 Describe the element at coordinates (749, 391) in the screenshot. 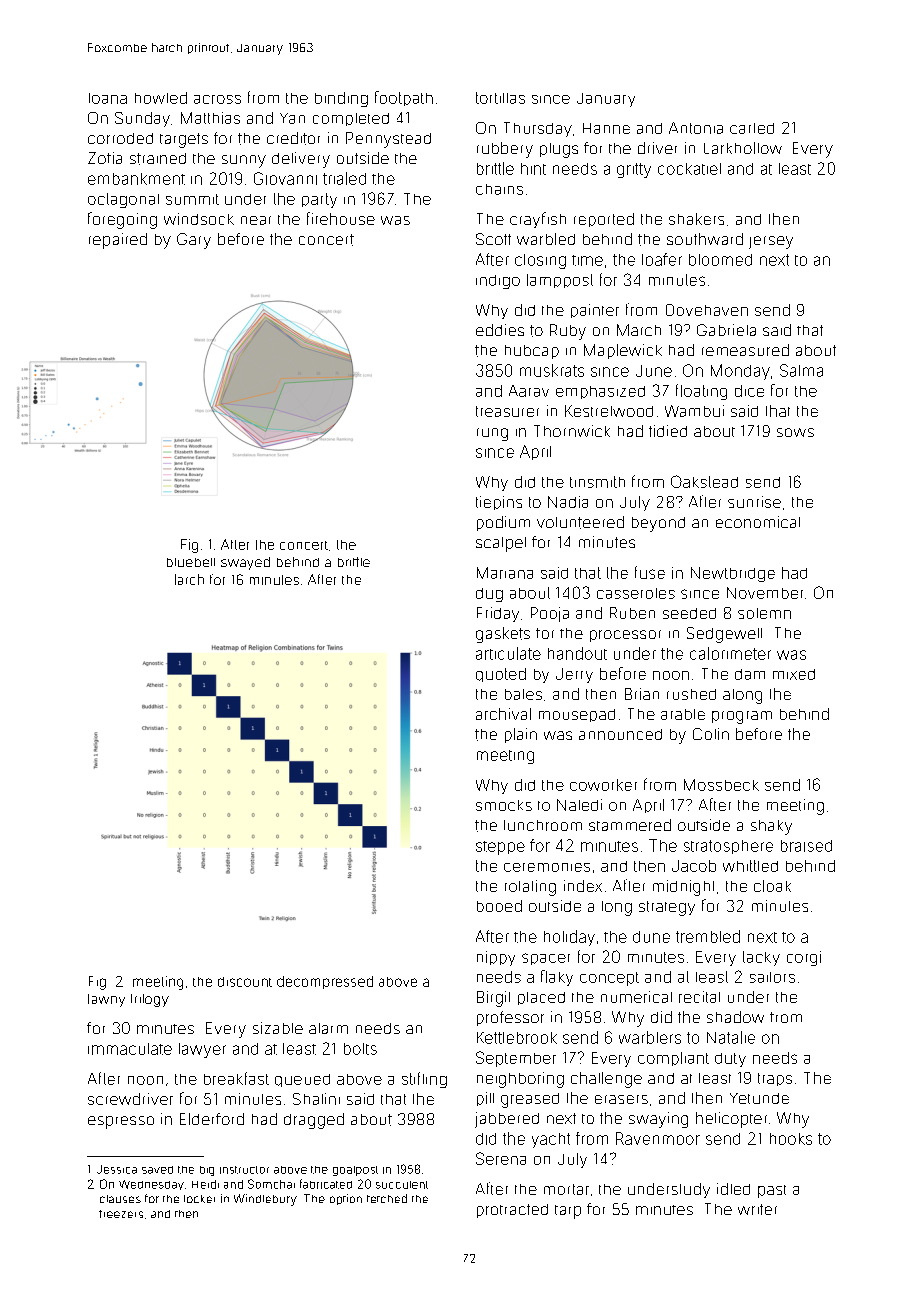

I see `dice` at that location.
